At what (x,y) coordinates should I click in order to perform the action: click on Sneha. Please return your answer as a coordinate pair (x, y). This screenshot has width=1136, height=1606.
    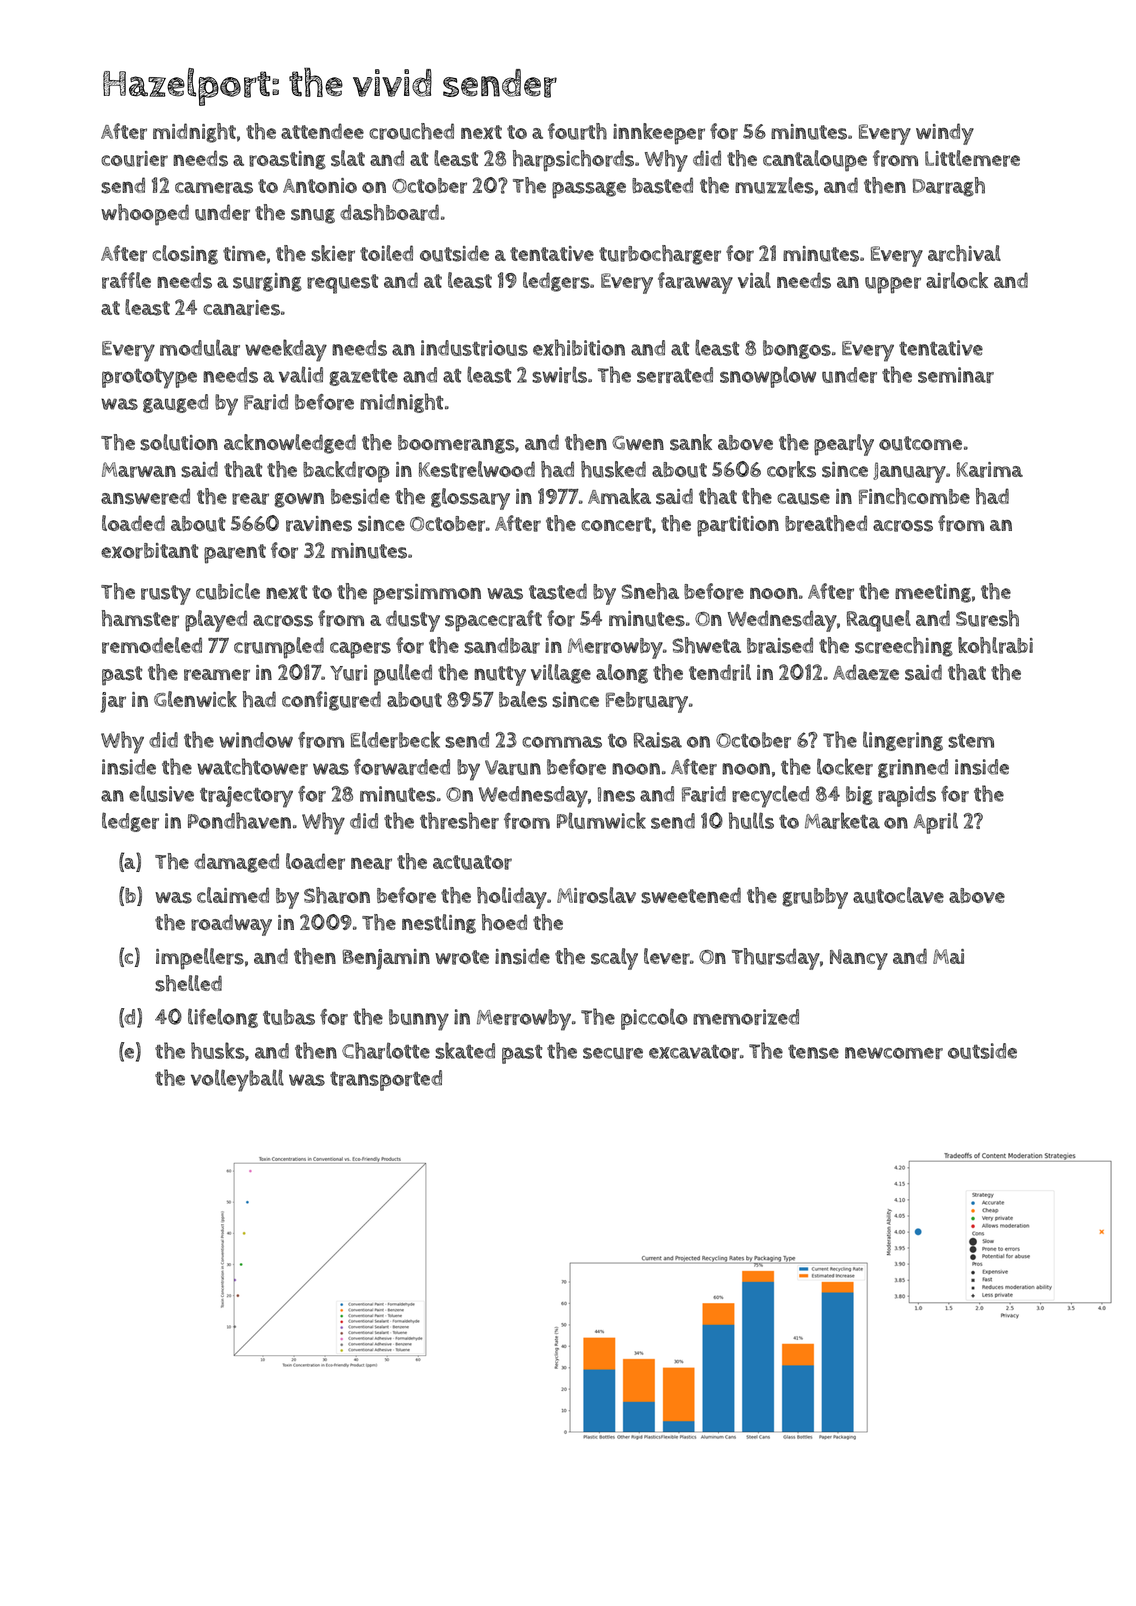
    Looking at the image, I should click on (650, 591).
